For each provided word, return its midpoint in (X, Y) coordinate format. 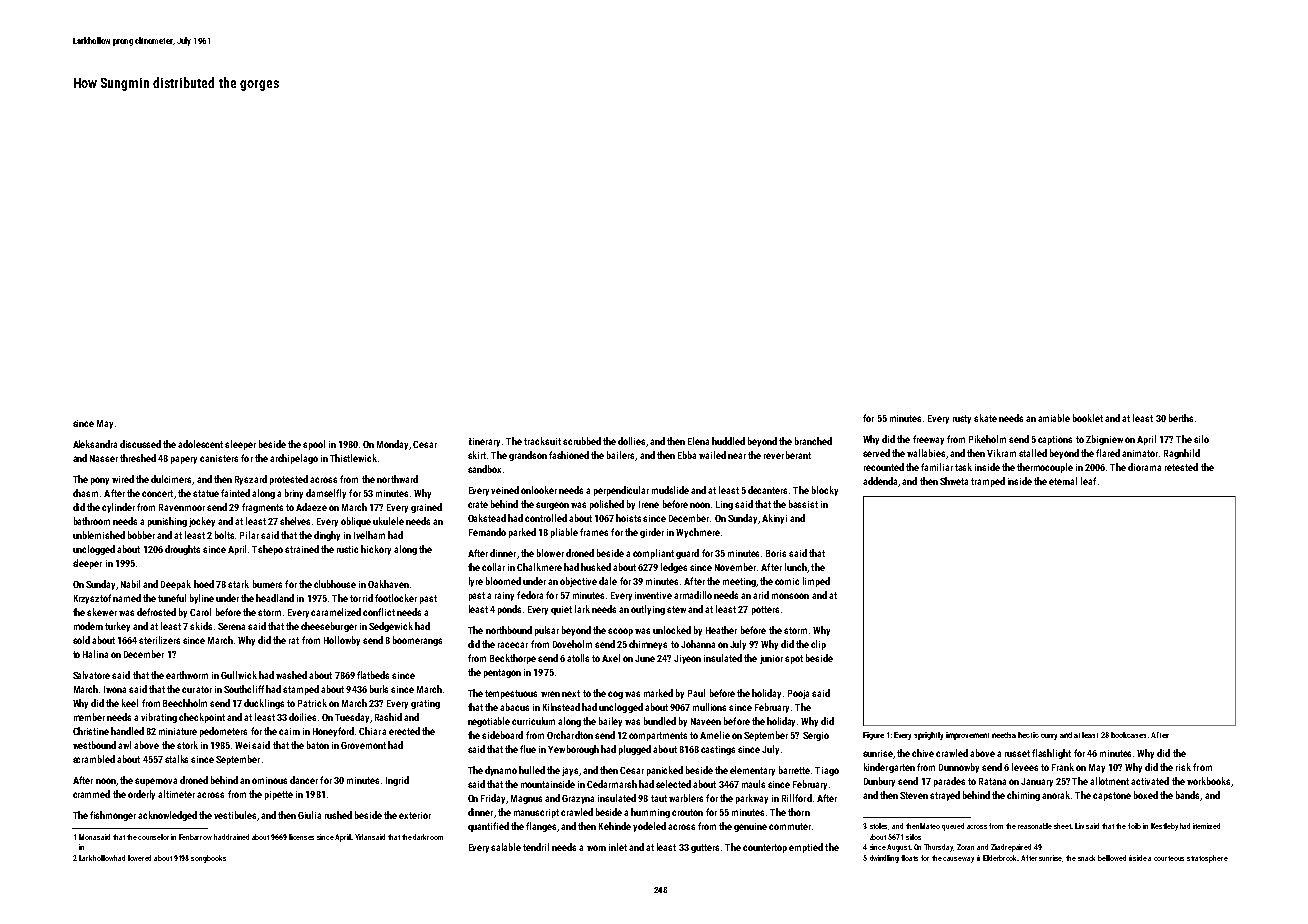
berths (1181, 418)
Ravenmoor (182, 507)
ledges (674, 568)
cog (615, 695)
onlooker (539, 490)
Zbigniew (1104, 440)
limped (816, 582)
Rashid (388, 717)
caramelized (336, 612)
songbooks (208, 859)
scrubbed (582, 441)
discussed (140, 444)
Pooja (798, 694)
